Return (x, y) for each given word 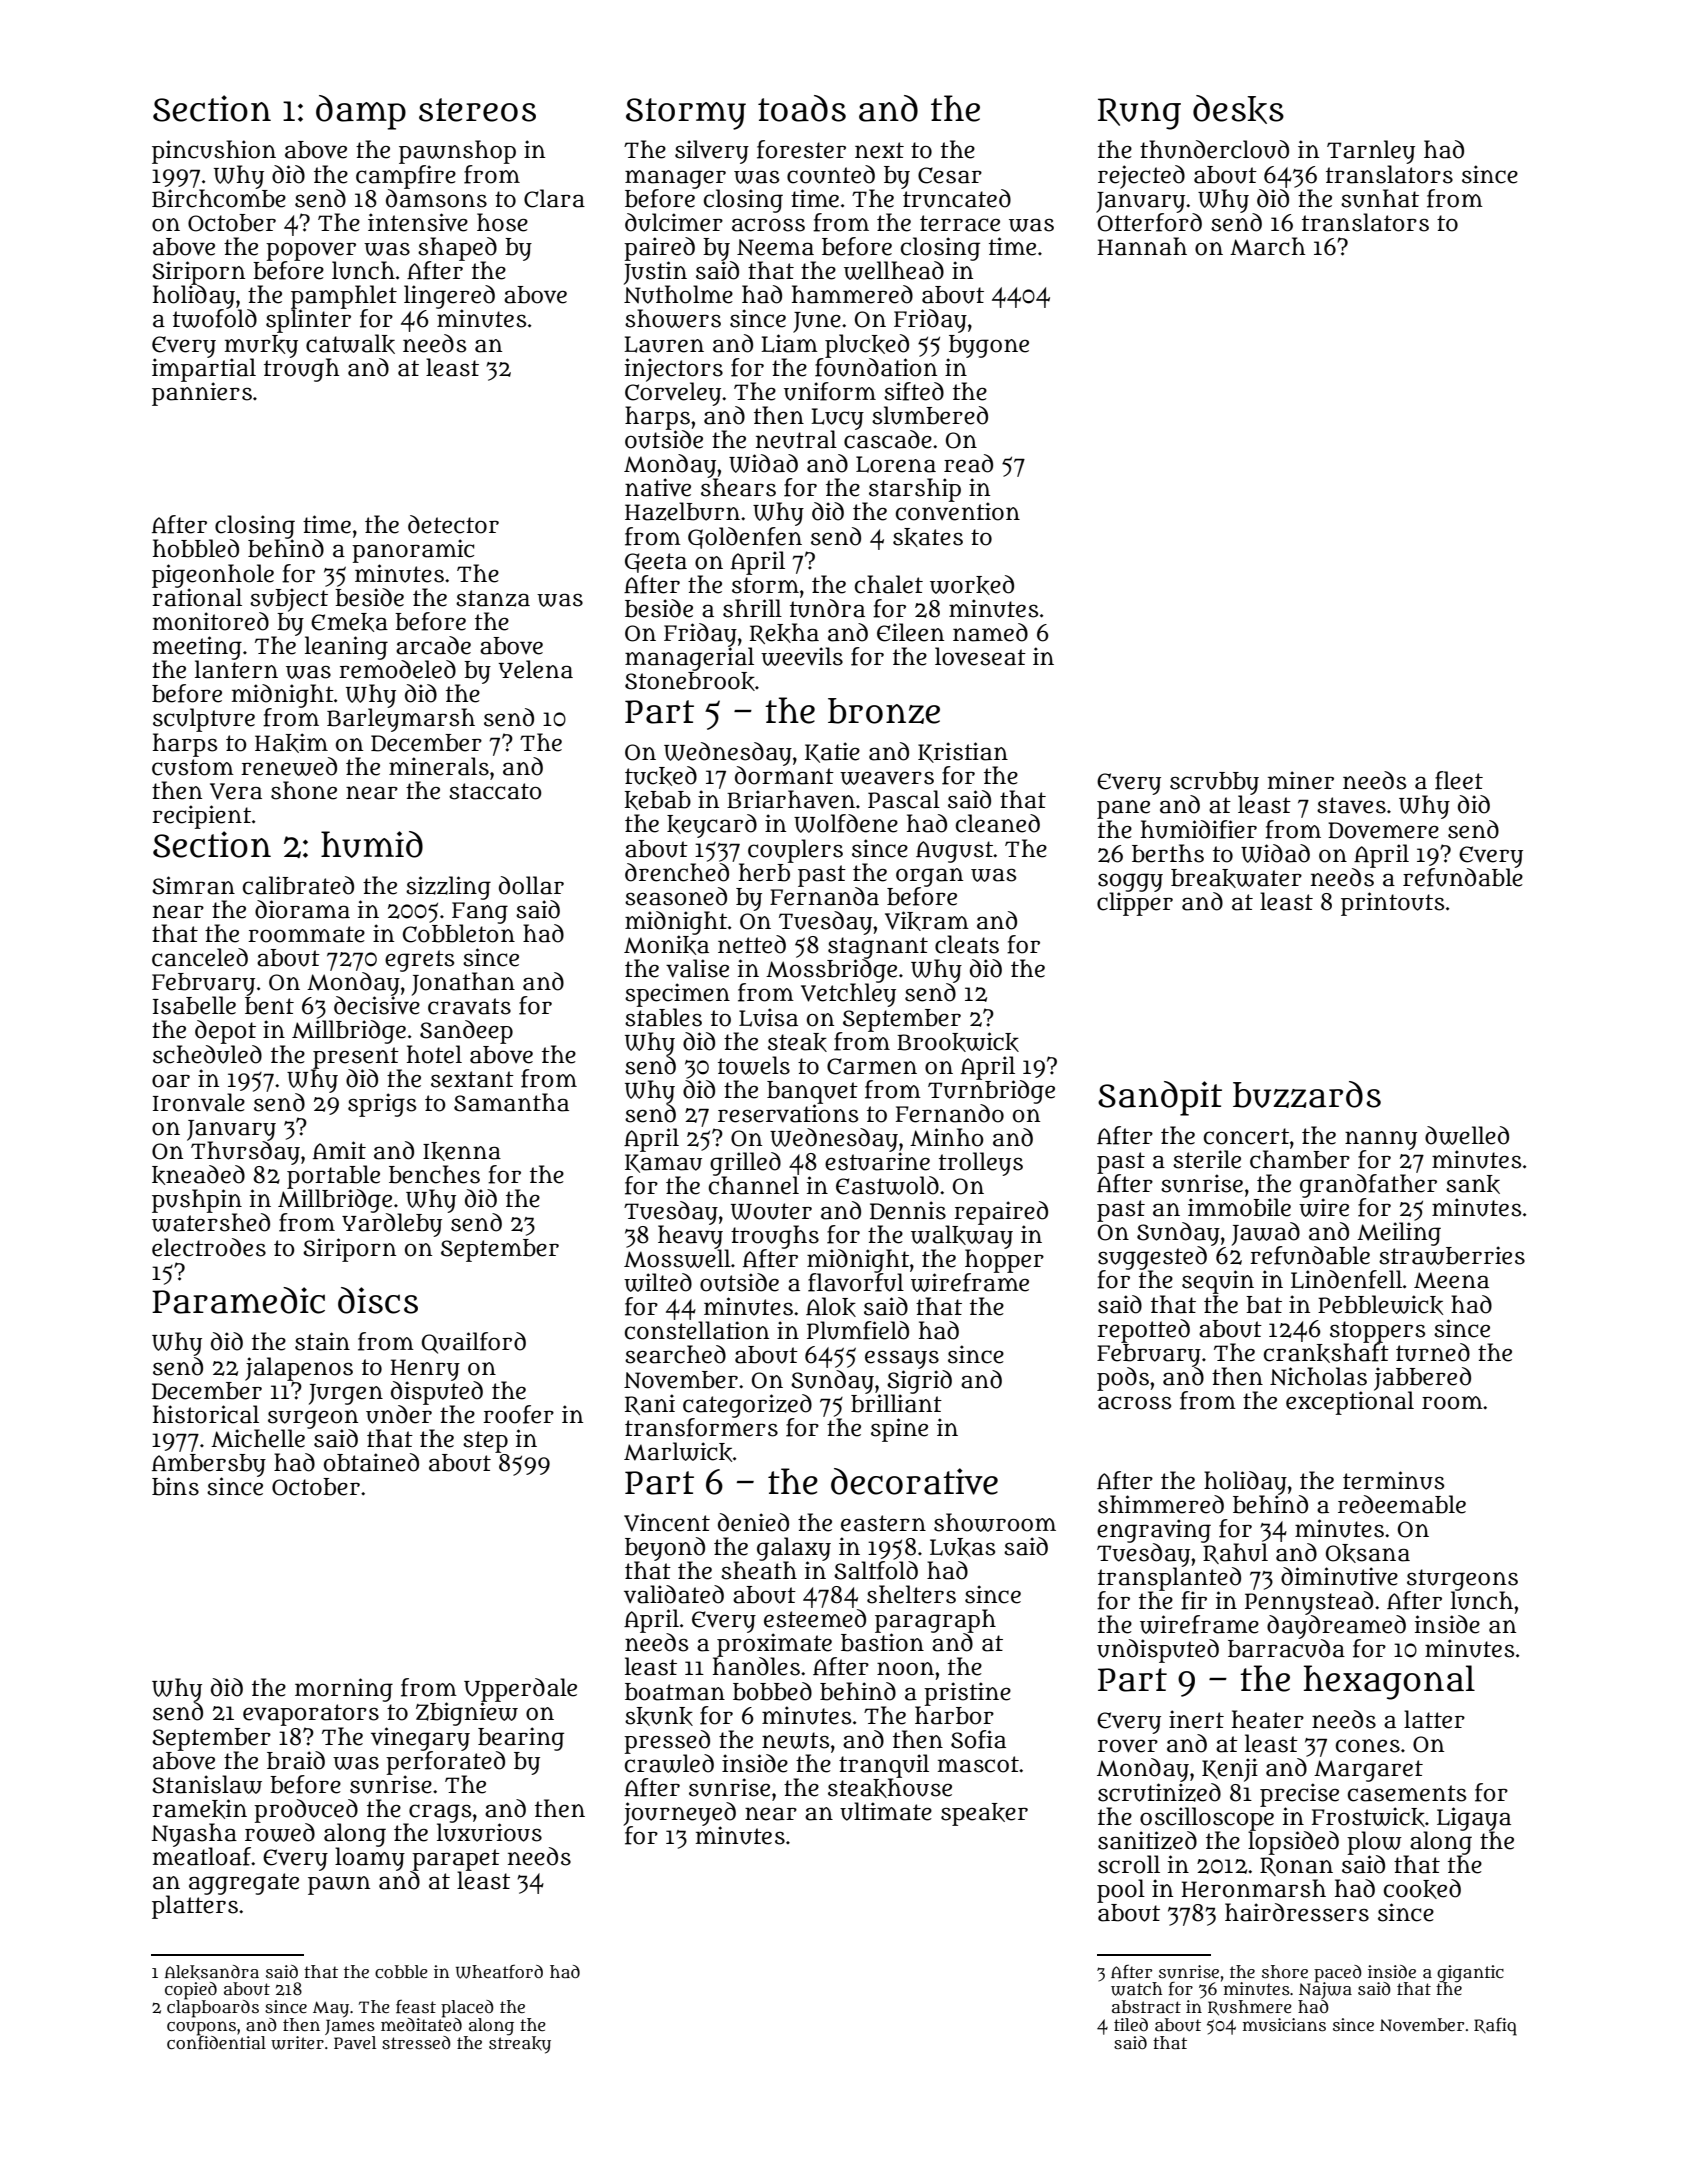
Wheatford (499, 1972)
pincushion (214, 152)
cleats (967, 944)
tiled (1131, 2024)
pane (1123, 809)
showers (673, 318)
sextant (472, 1079)
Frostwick (1368, 1817)
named (990, 632)
